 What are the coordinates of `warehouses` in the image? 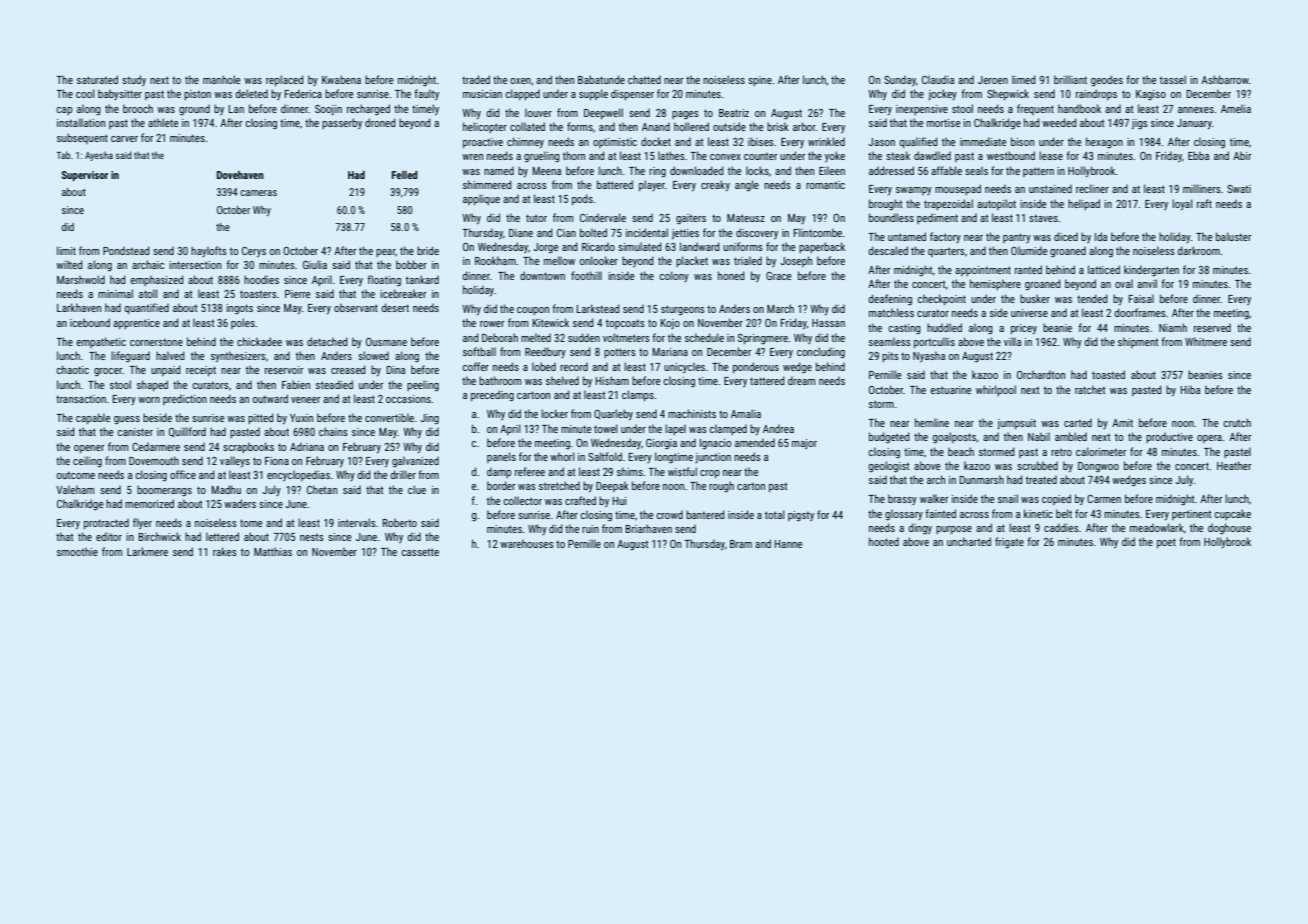 It's located at (527, 543).
